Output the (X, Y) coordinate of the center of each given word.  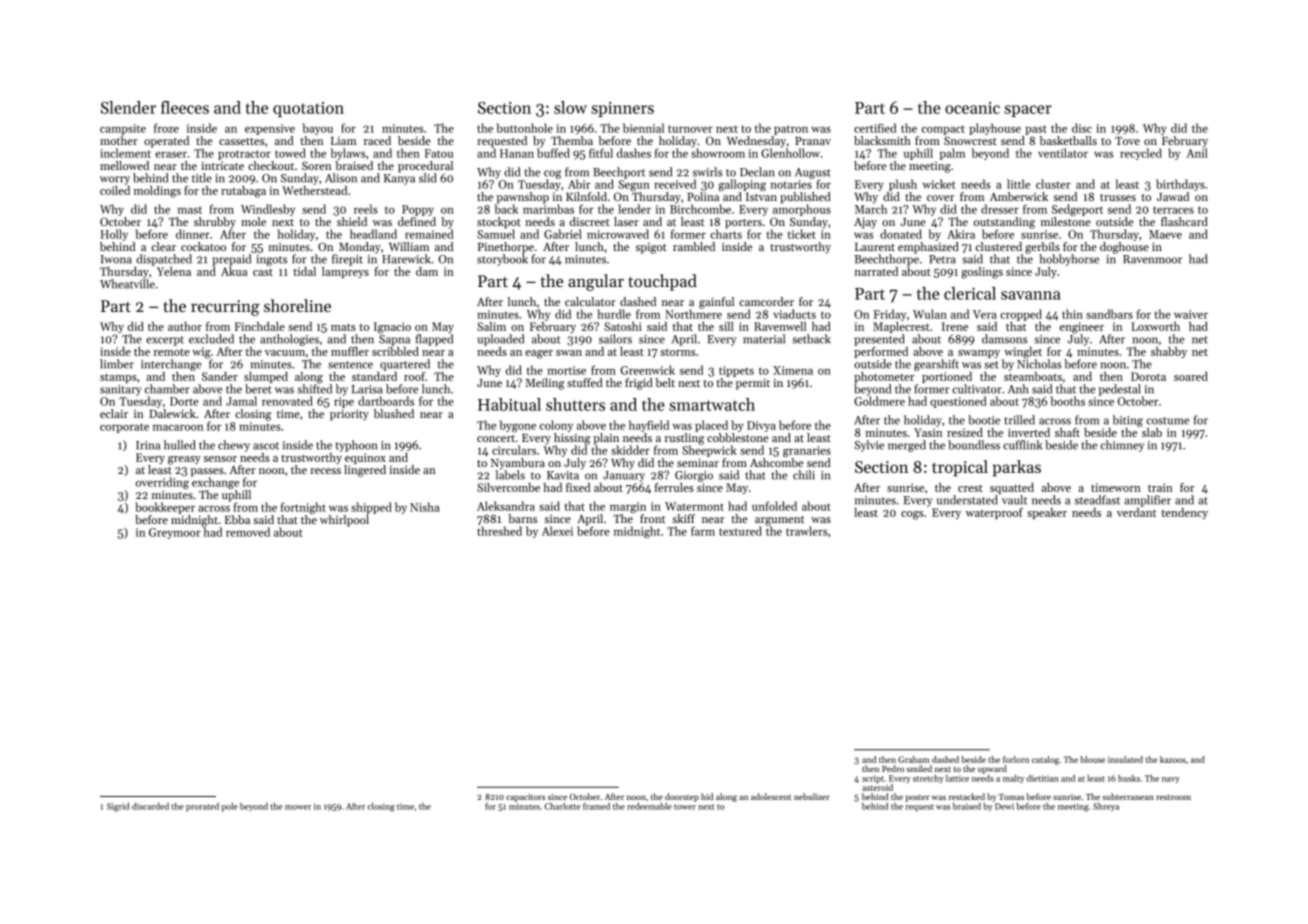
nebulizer (812, 796)
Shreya (1106, 807)
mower (298, 807)
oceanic (972, 108)
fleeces (185, 107)
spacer (1028, 111)
